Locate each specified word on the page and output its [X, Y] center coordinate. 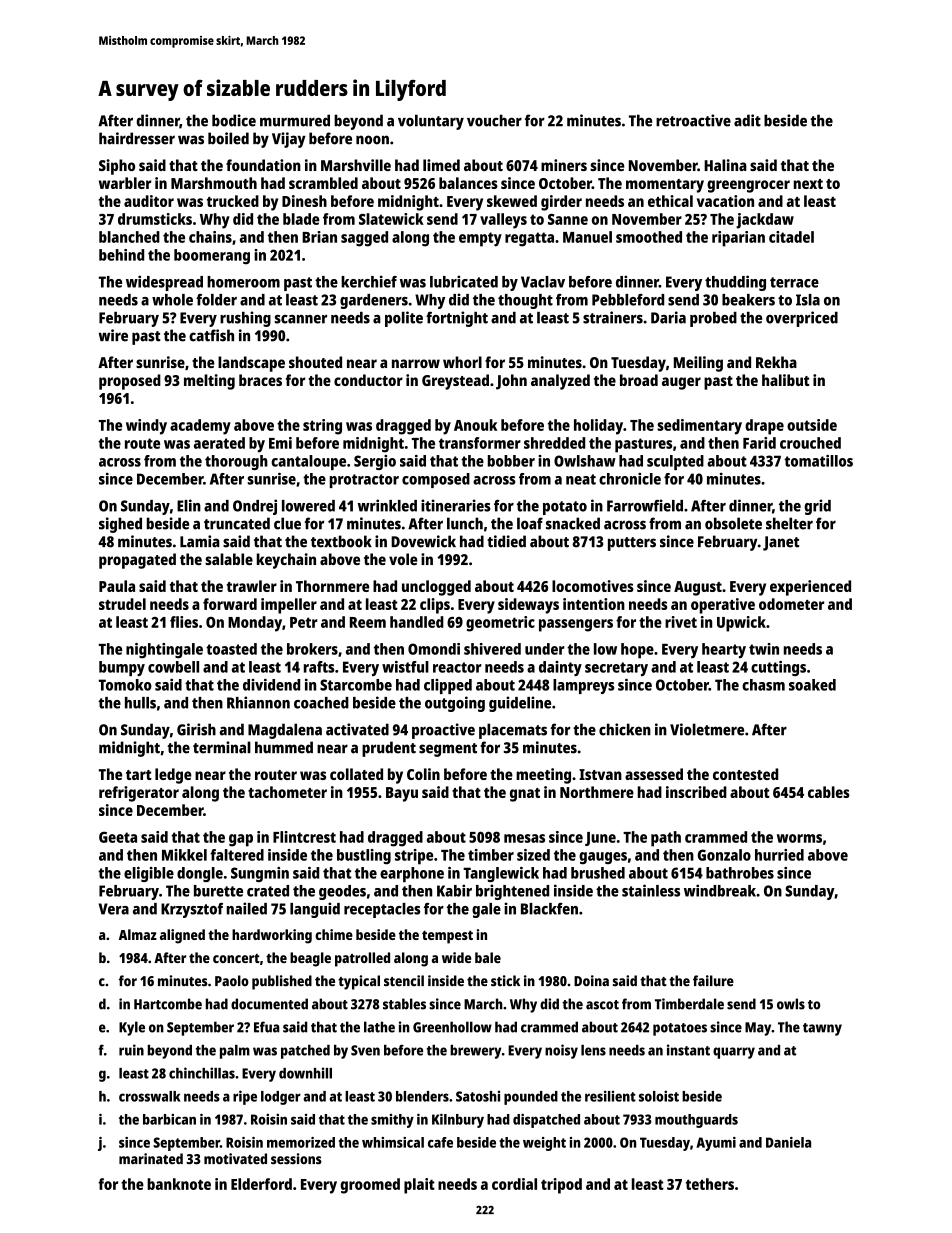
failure [713, 981]
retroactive [693, 120]
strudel [122, 604]
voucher [494, 120]
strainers [613, 317]
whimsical [393, 1142]
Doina [591, 981]
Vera [114, 909]
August [698, 588]
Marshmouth [214, 183]
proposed [130, 382]
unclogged [436, 588]
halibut [786, 380]
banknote [179, 1184]
